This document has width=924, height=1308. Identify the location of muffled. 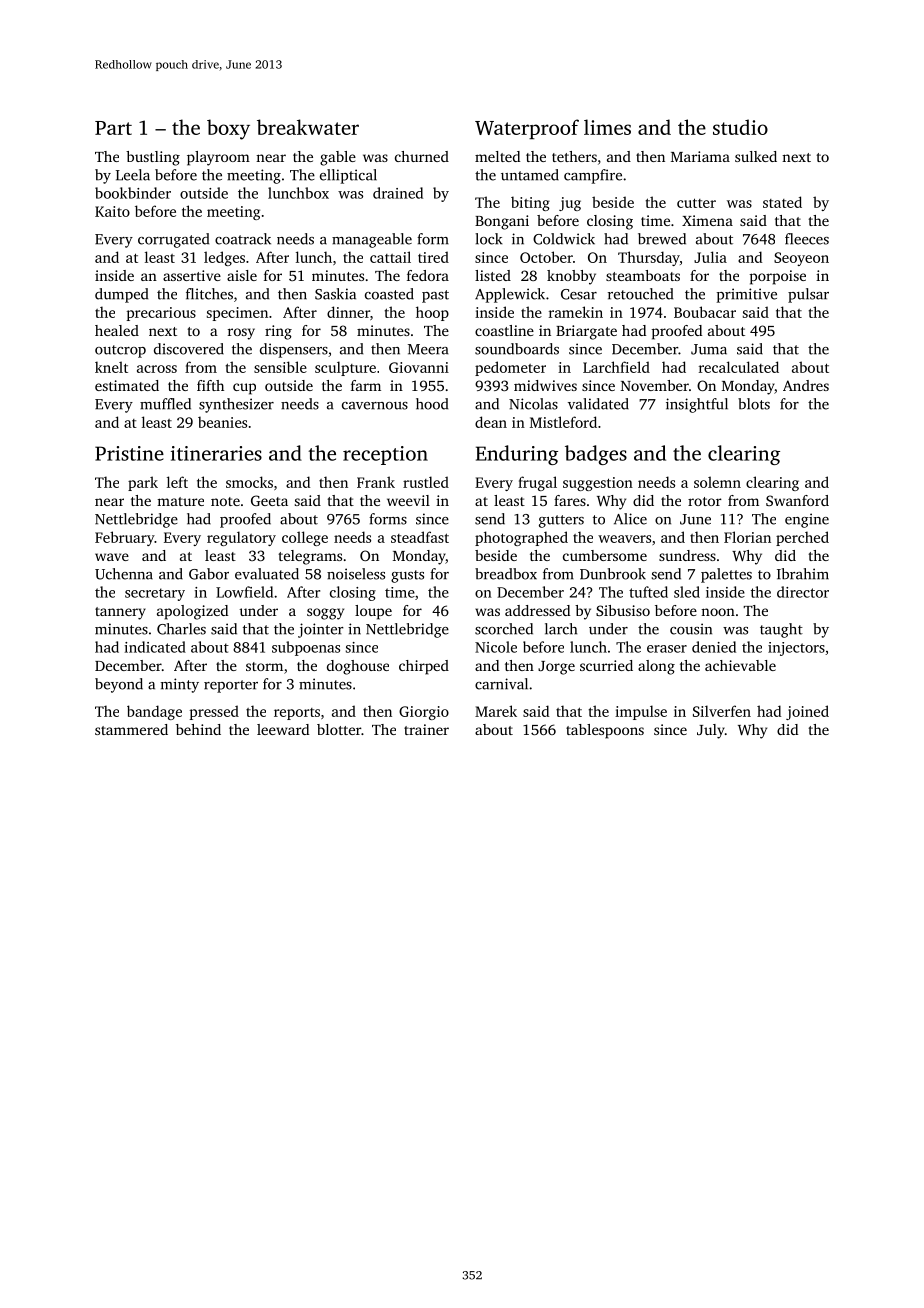
(165, 404).
